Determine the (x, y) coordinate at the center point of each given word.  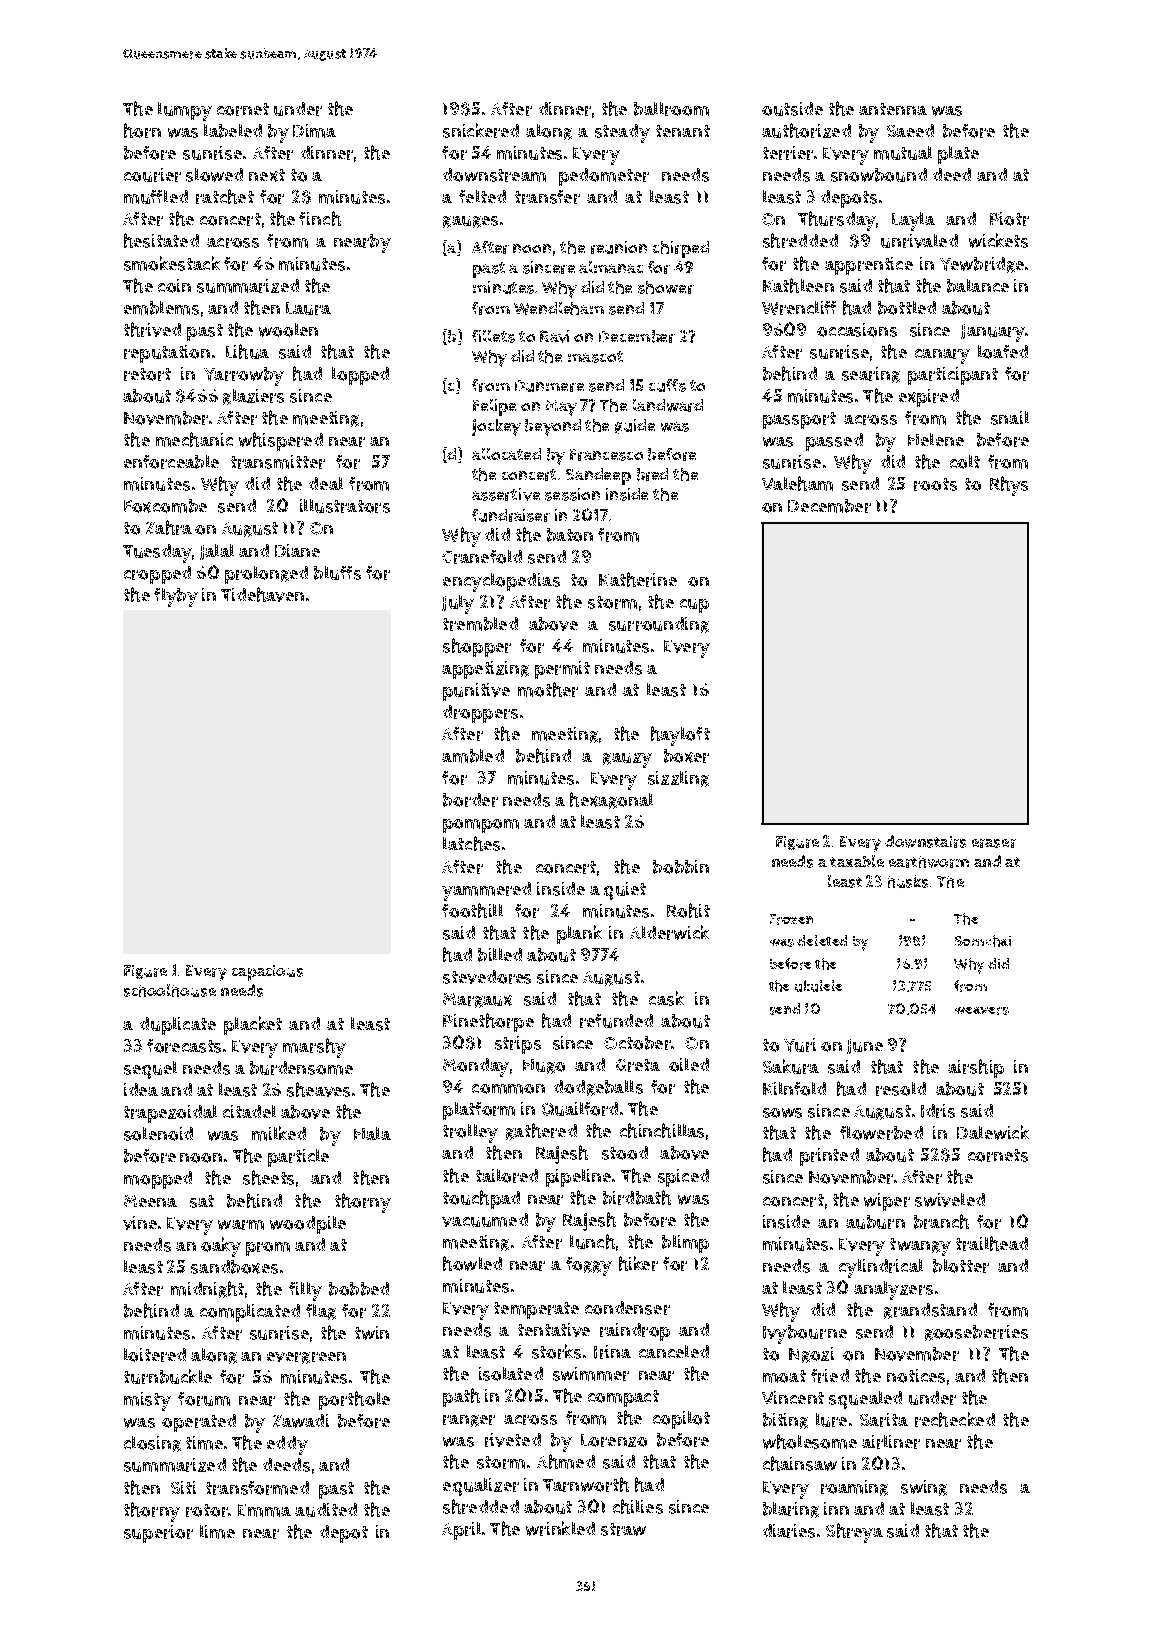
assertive (506, 494)
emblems (161, 308)
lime (217, 1532)
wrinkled (560, 1528)
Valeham (797, 483)
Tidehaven (262, 594)
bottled (907, 308)
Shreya (854, 1533)
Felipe (494, 407)
